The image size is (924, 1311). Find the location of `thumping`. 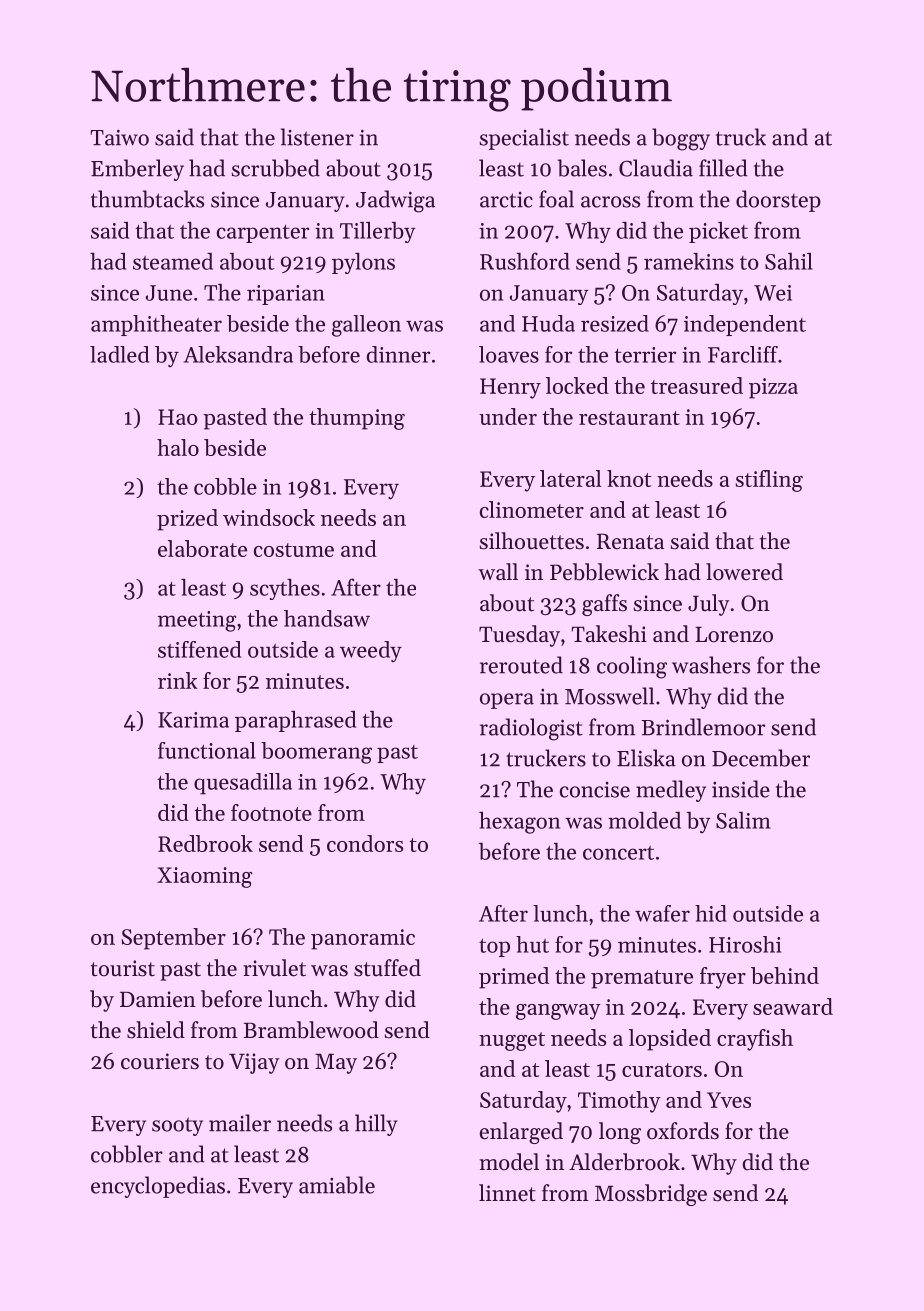

thumping is located at coordinates (357, 419).
